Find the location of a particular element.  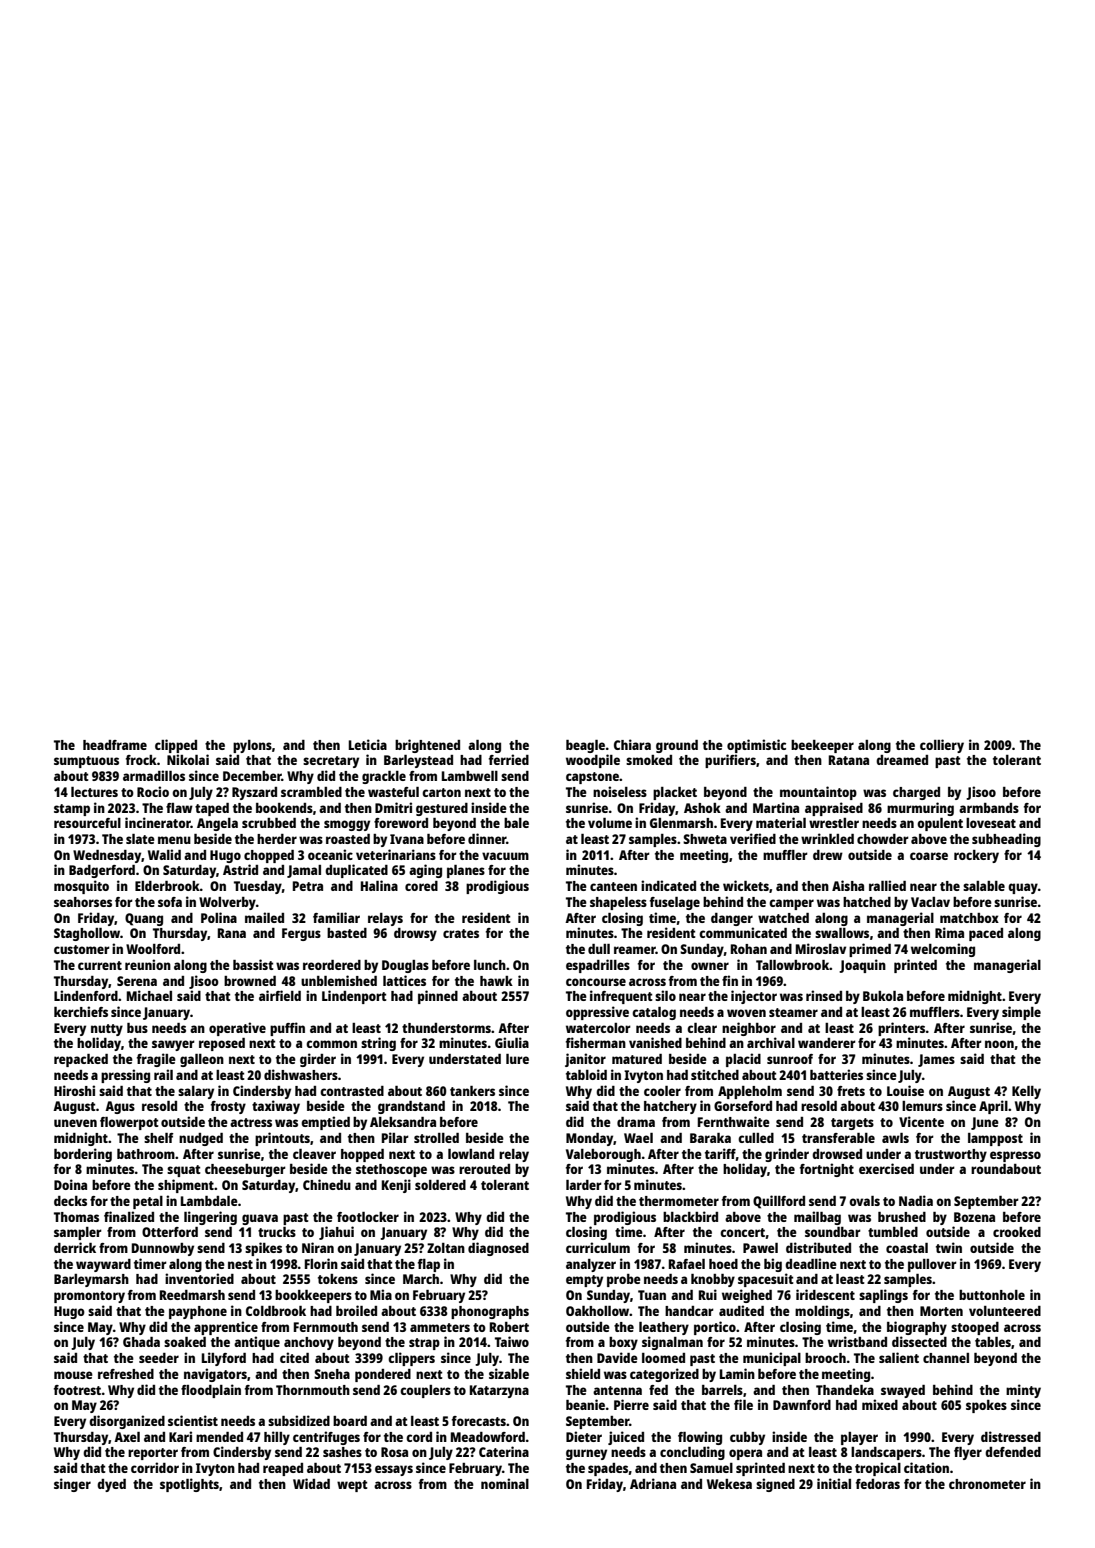

cored is located at coordinates (421, 886).
